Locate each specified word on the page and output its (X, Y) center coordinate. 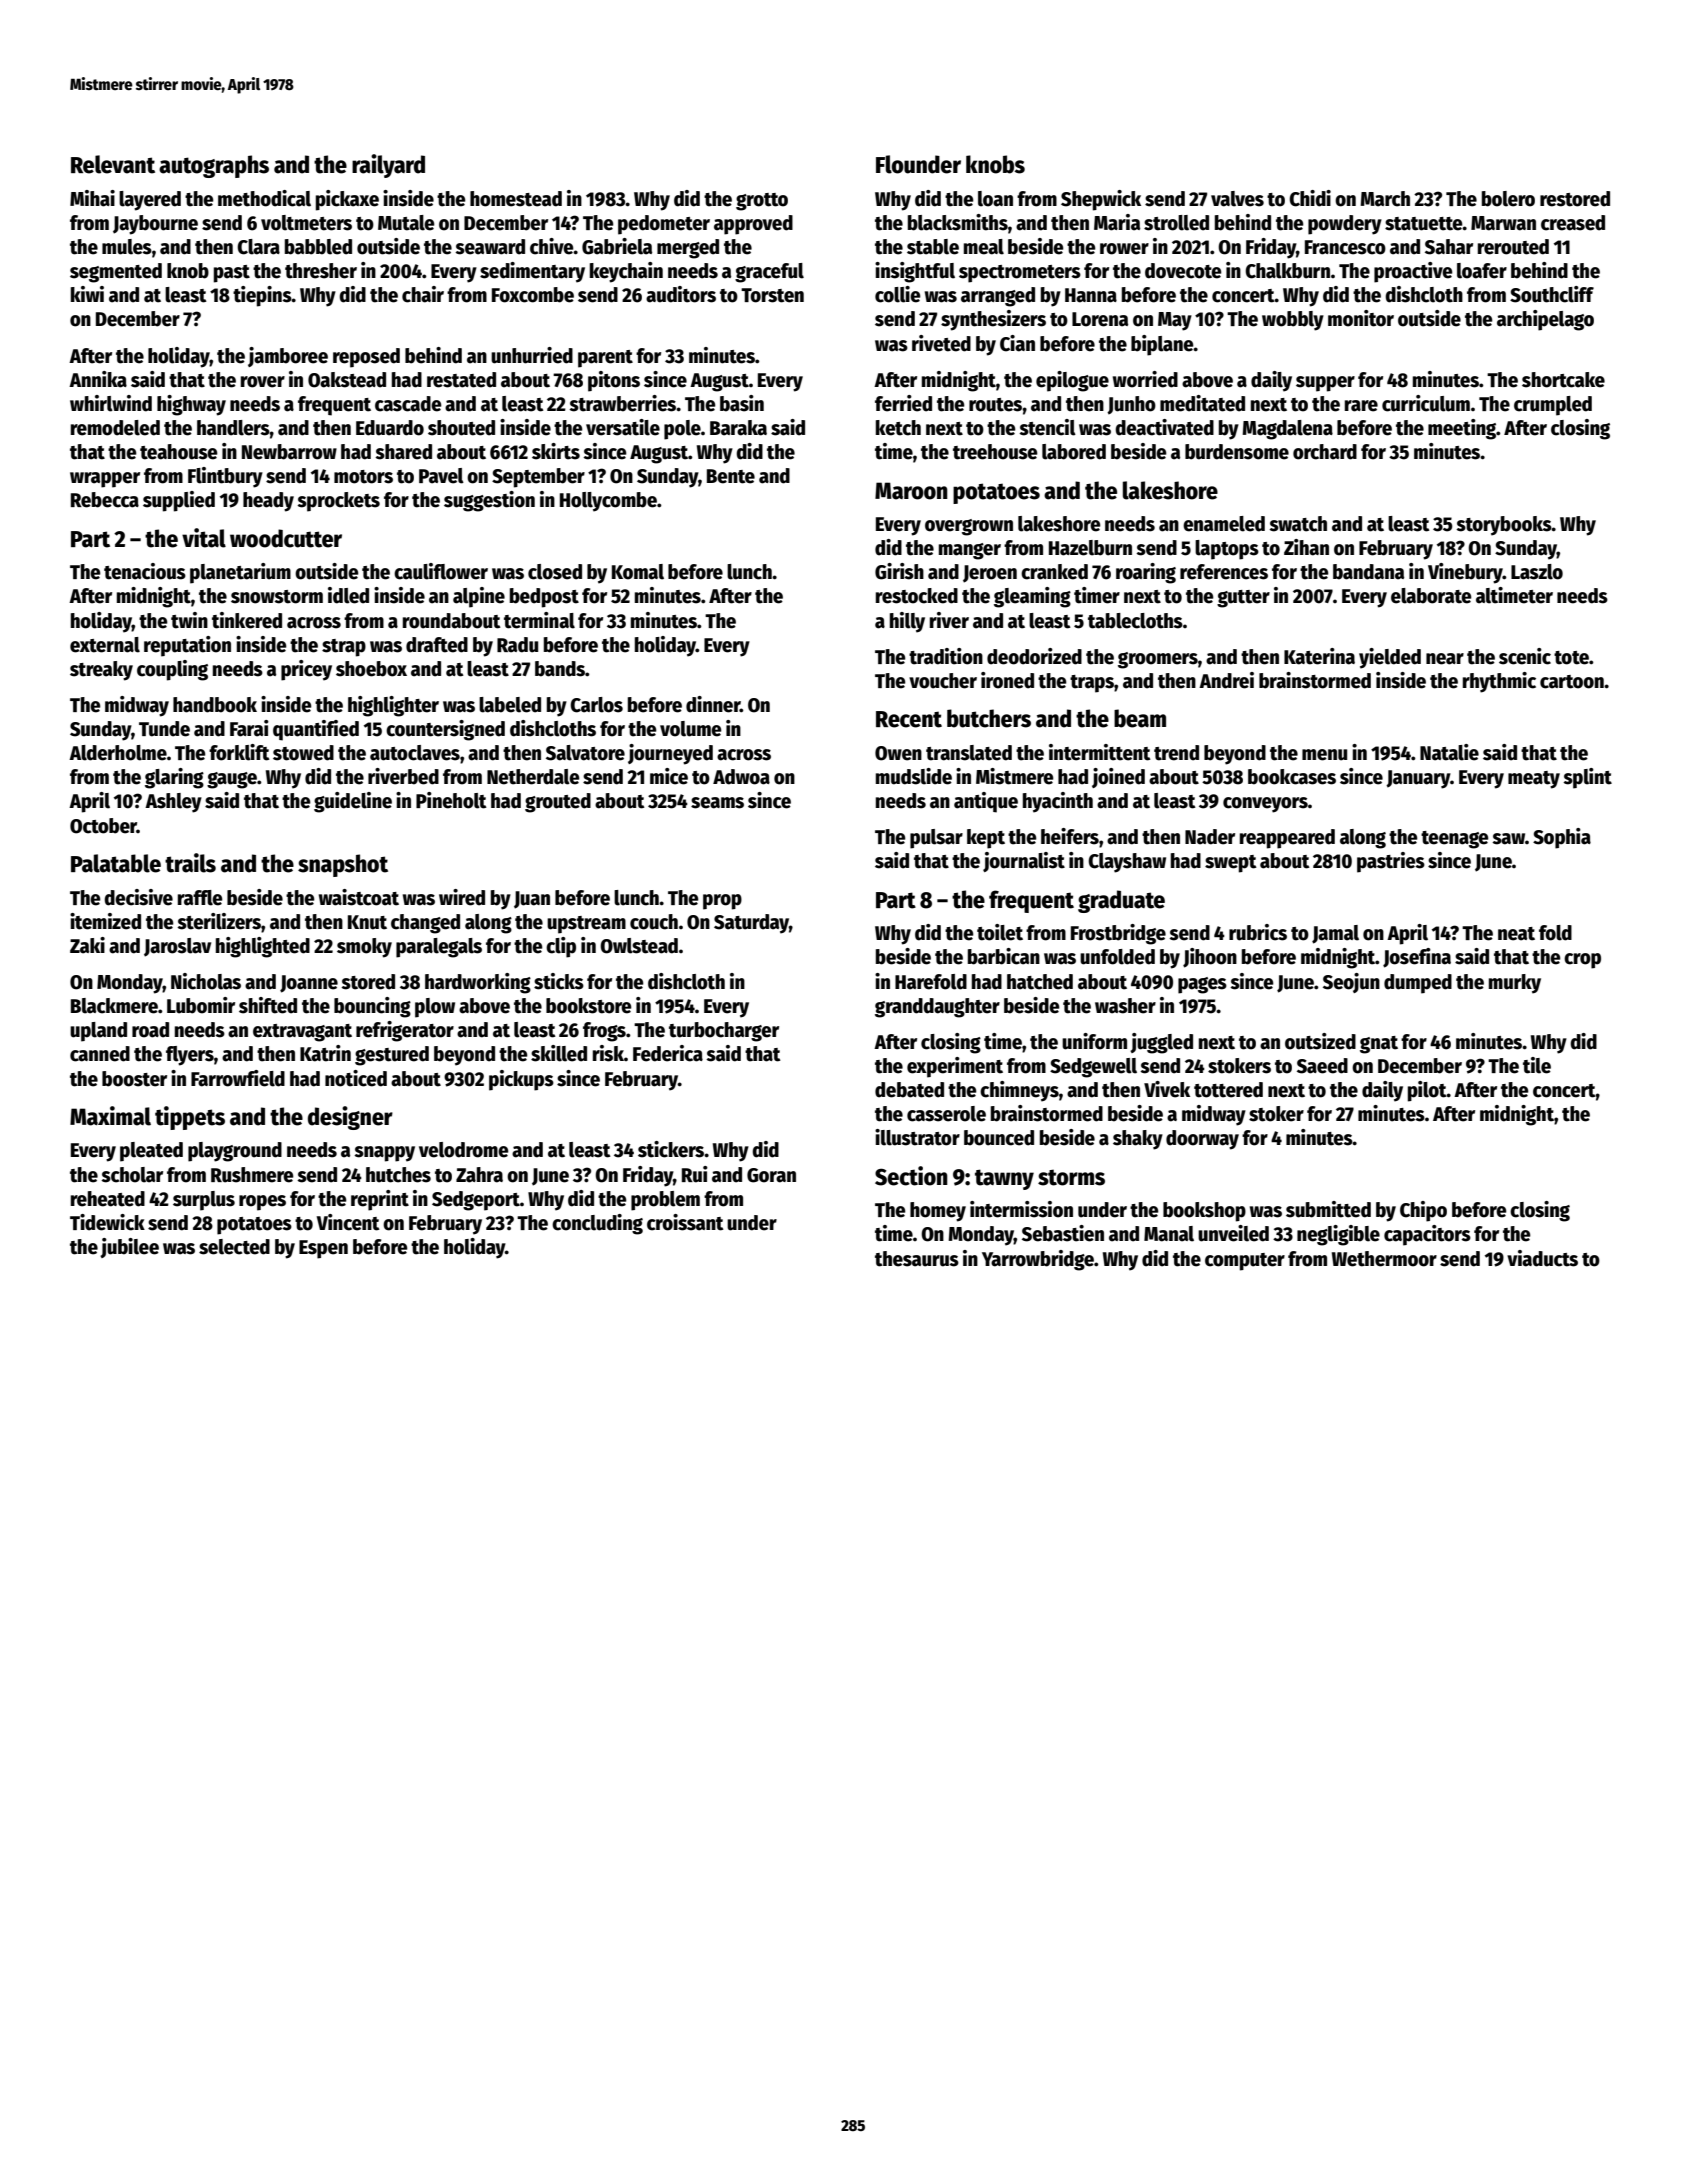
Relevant (113, 164)
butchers (989, 718)
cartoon (1572, 682)
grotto (762, 202)
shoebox (371, 669)
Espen (323, 1249)
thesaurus (917, 1259)
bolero (1508, 199)
